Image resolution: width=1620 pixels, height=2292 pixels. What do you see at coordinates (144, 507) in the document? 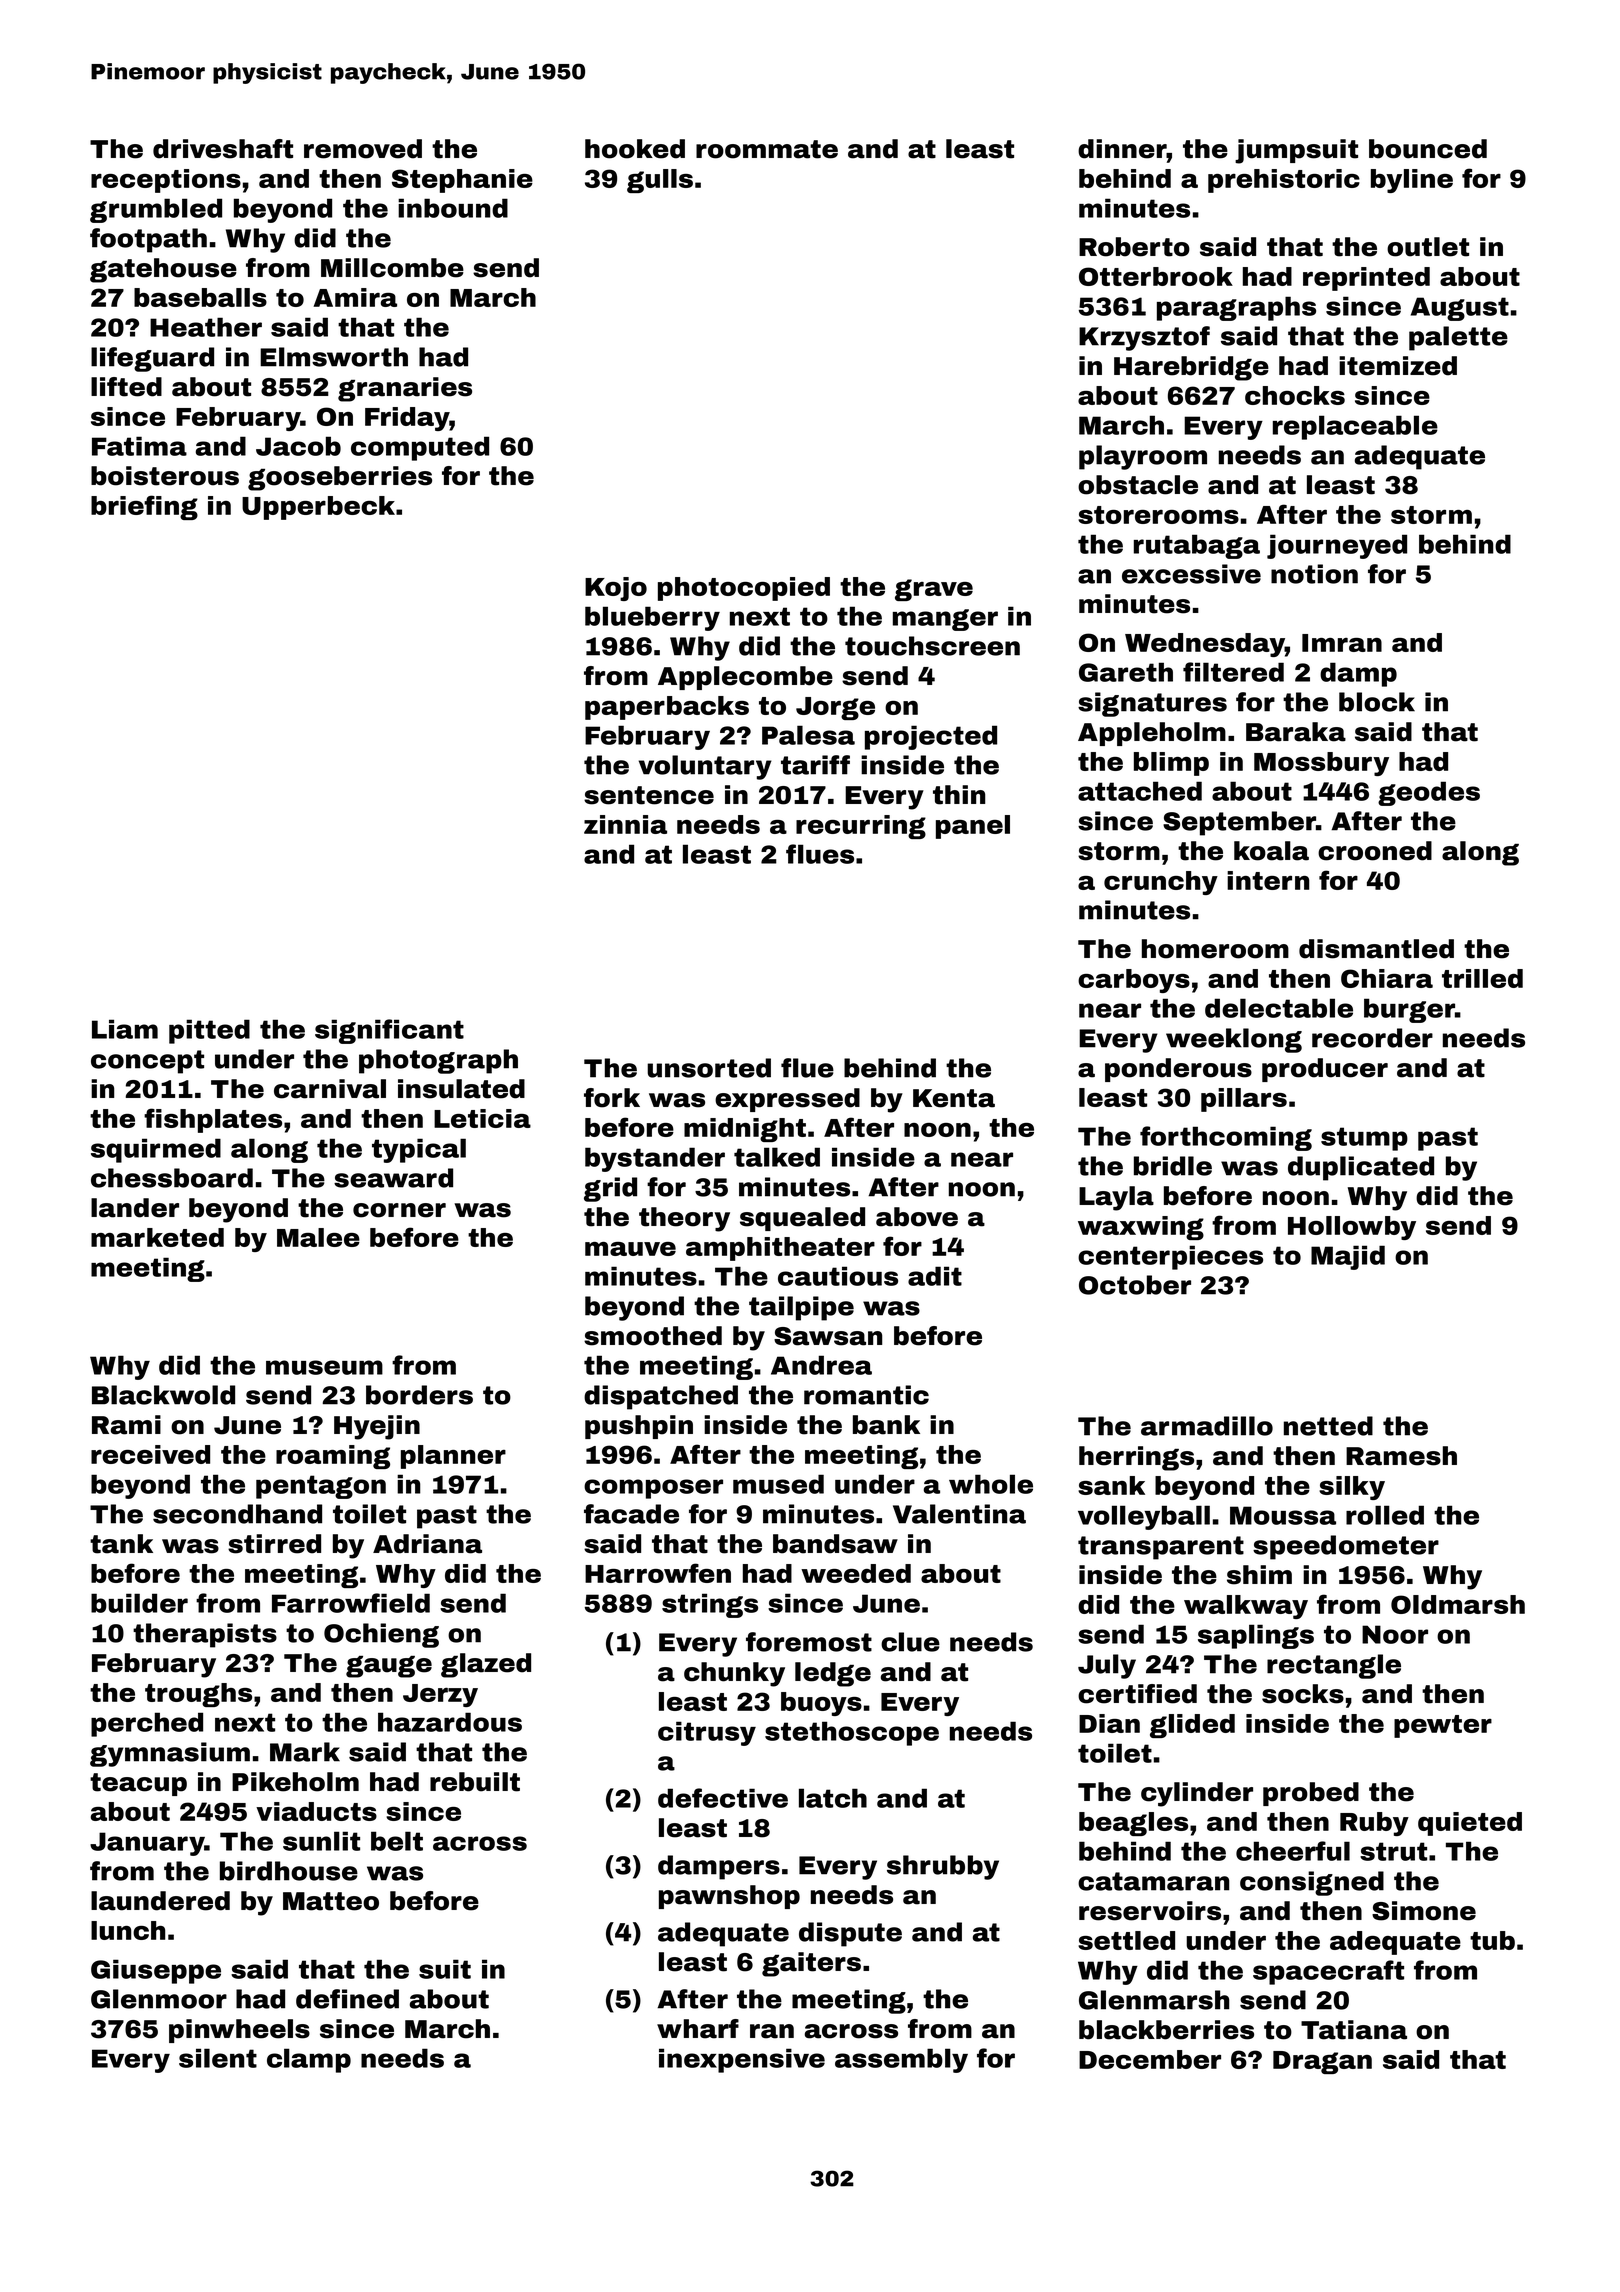
I see `briefing` at bounding box center [144, 507].
